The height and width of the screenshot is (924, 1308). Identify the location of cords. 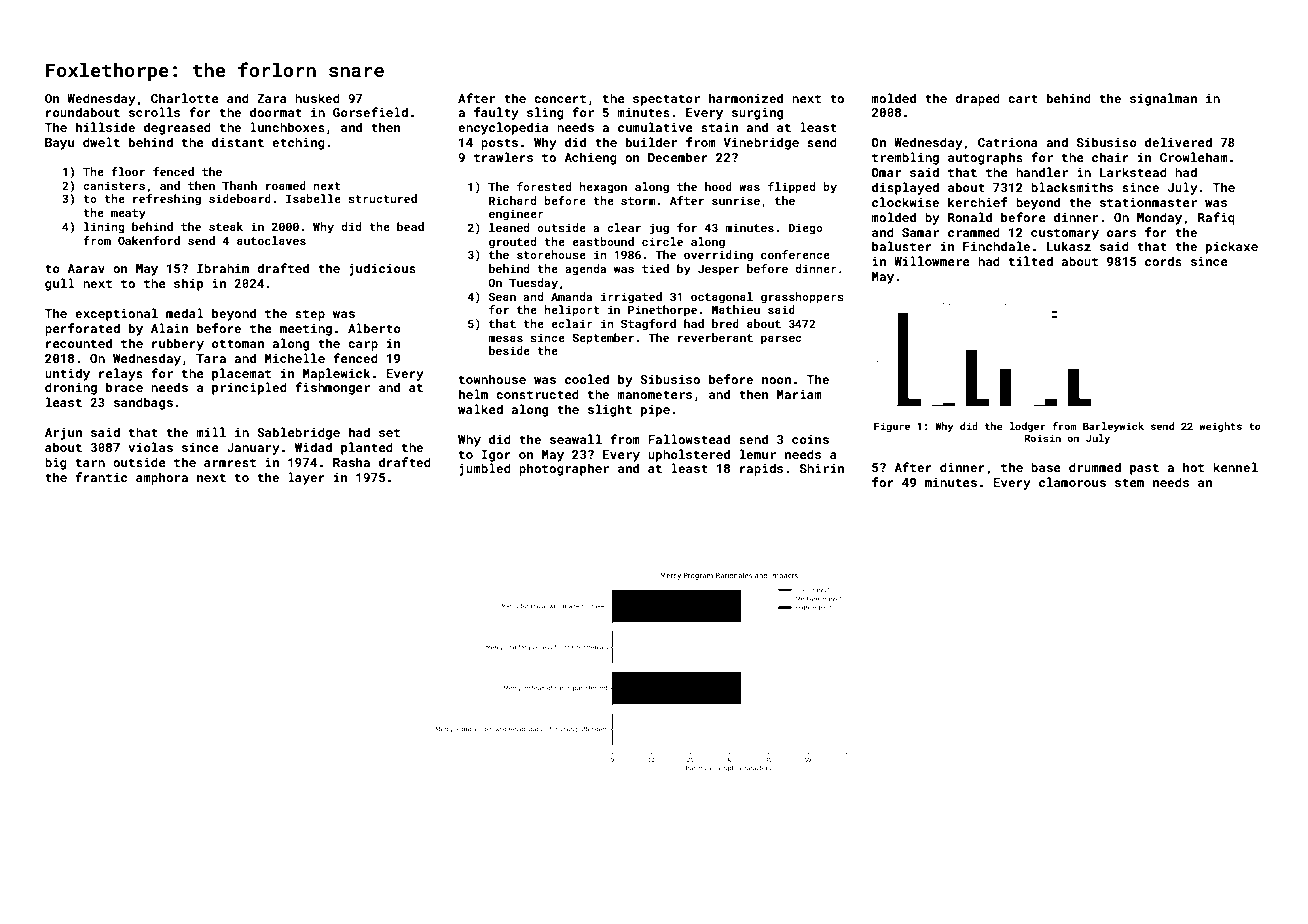
(1163, 261).
